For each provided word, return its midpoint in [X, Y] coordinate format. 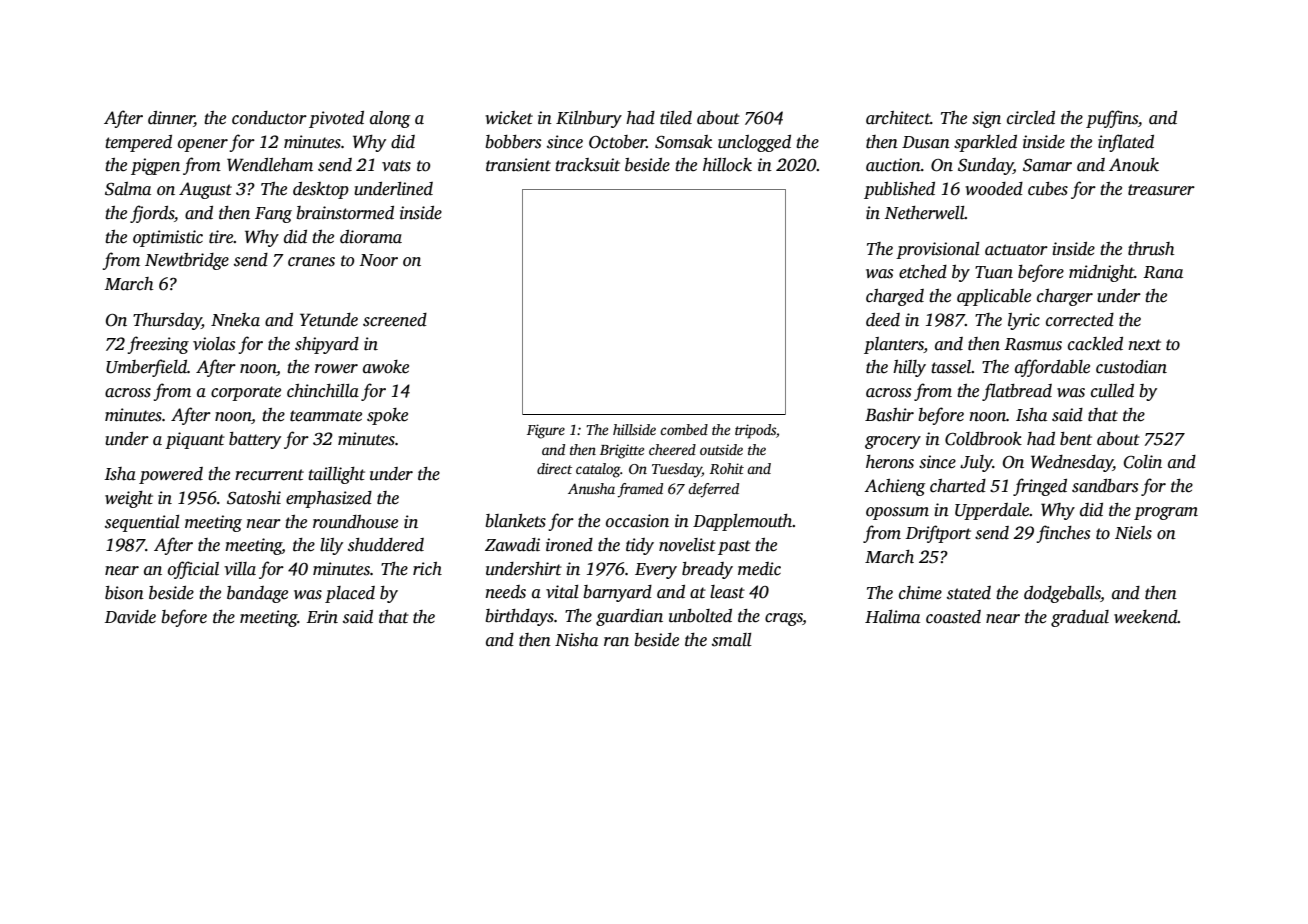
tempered [138, 143]
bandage [257, 594]
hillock [727, 165]
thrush [1151, 249]
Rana [1163, 272]
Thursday [167, 321]
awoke [386, 367]
